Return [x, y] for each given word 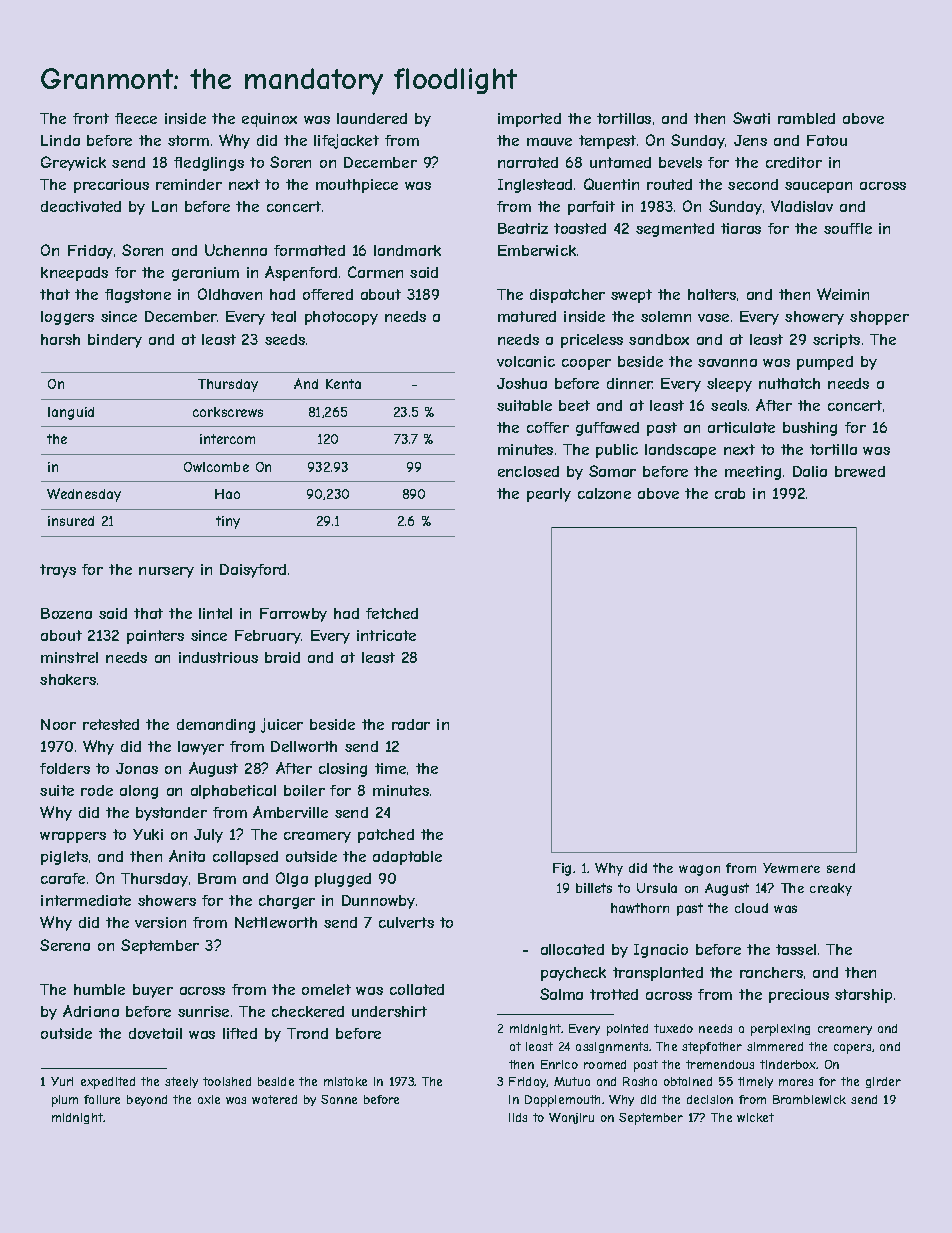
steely [181, 1082]
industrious [218, 657]
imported [529, 120]
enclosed [528, 471]
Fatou [827, 140]
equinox [269, 120]
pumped [825, 363]
